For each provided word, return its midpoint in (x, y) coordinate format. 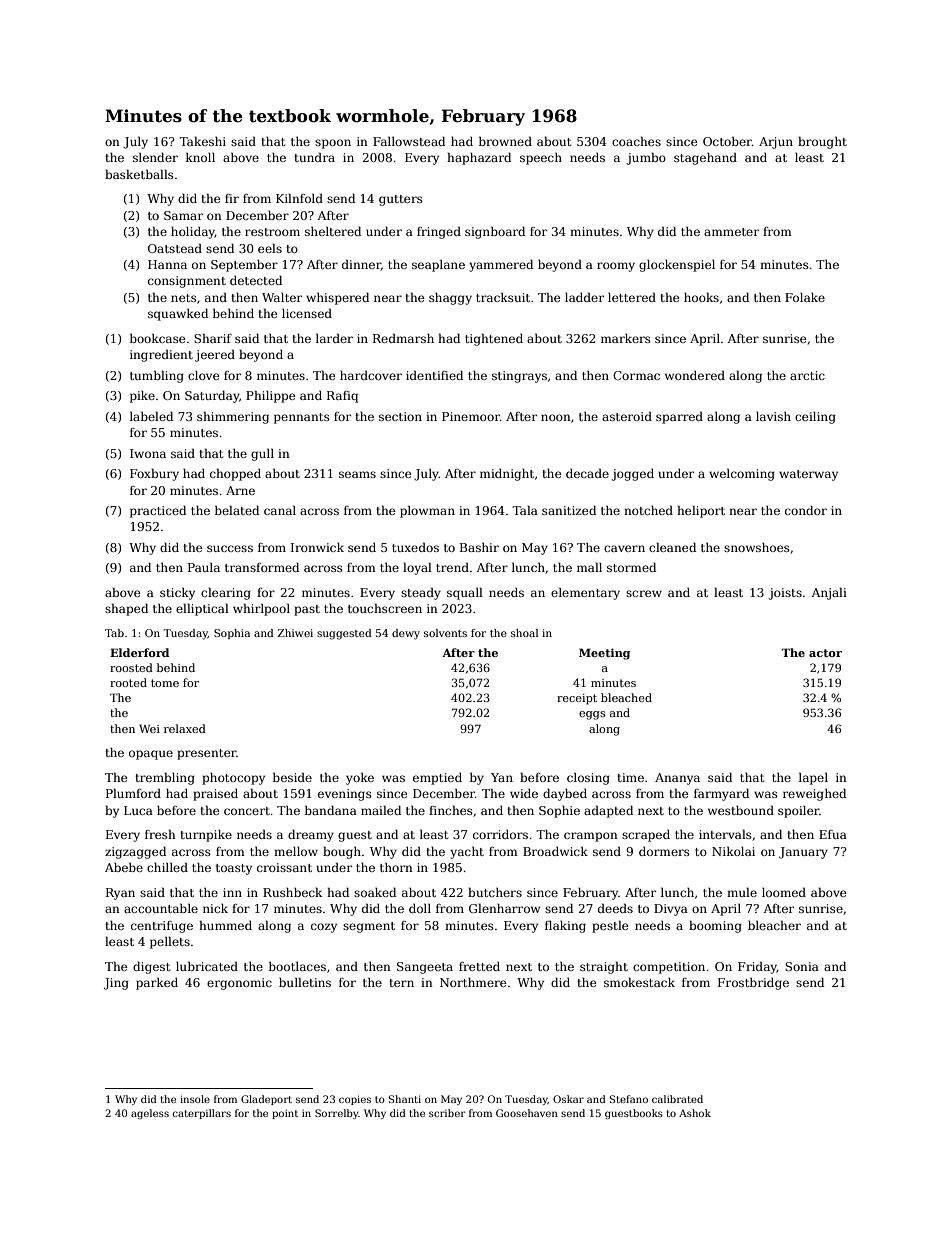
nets (184, 298)
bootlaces (297, 966)
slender (155, 157)
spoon (333, 144)
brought (822, 142)
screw (644, 593)
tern (401, 983)
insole (195, 1099)
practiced (158, 511)
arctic (807, 375)
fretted (479, 966)
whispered (337, 298)
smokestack (639, 982)
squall (465, 593)
